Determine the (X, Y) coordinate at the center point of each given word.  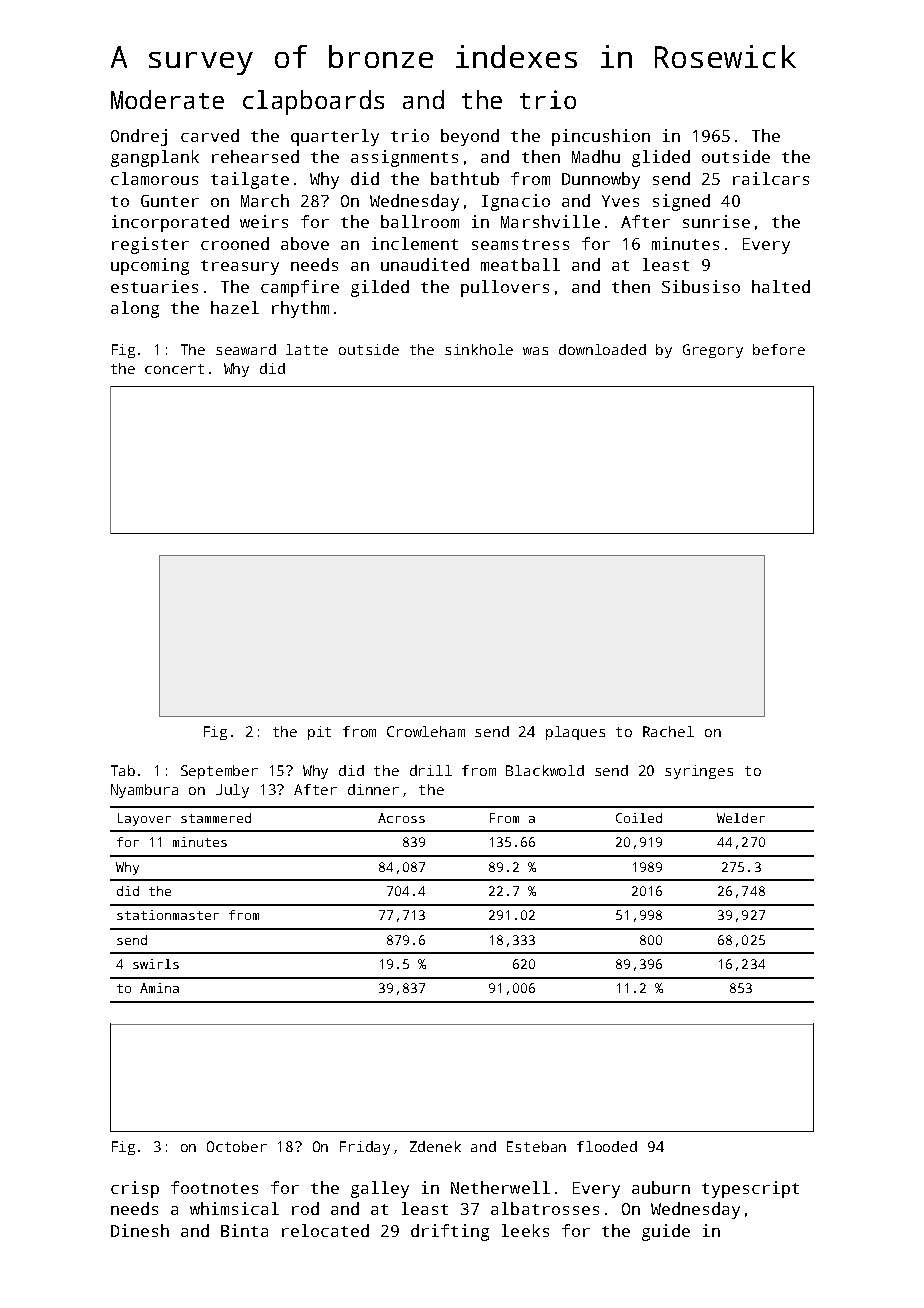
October (237, 1146)
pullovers (505, 288)
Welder (741, 818)
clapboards (313, 102)
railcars (771, 178)
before (779, 349)
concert (174, 369)
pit (319, 733)
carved (210, 135)
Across (401, 818)
